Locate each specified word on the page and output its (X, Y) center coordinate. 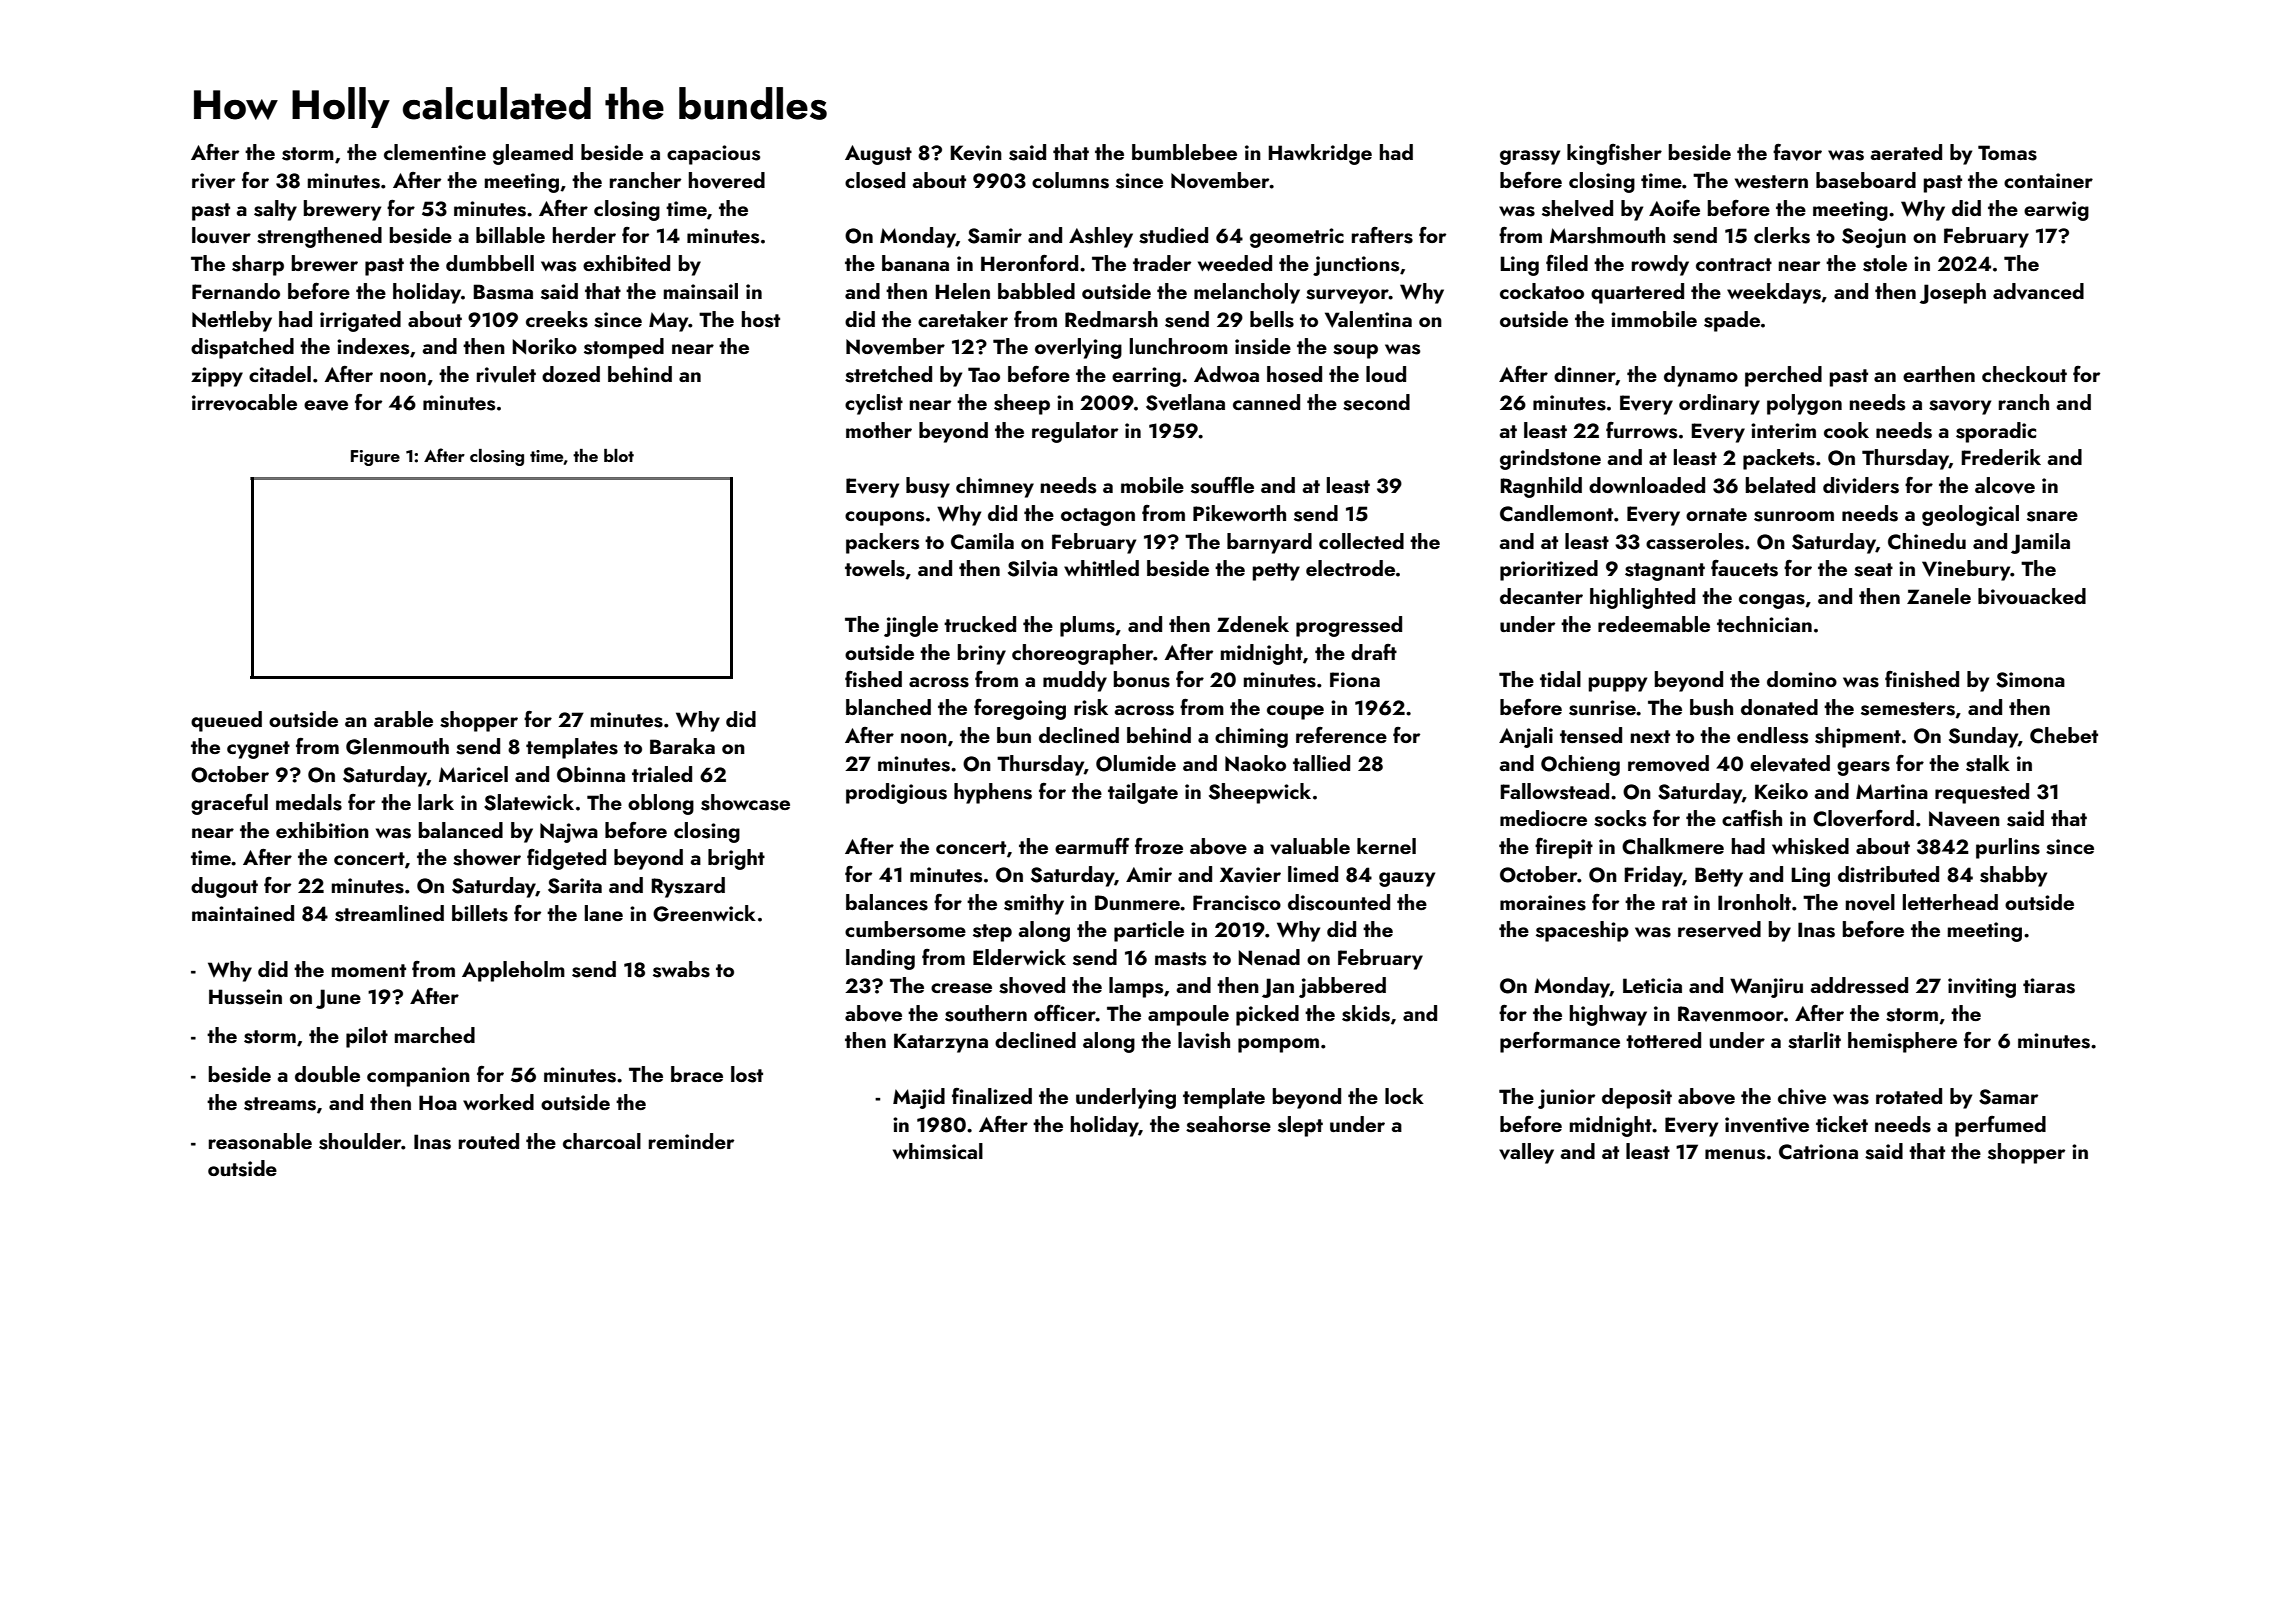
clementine (435, 152)
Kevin (976, 153)
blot (619, 455)
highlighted (1642, 598)
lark (436, 802)
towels (875, 568)
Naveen (1964, 819)
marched (435, 1035)
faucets (1744, 568)
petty (1276, 572)
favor (1797, 152)
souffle (1222, 485)
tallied (1321, 763)
